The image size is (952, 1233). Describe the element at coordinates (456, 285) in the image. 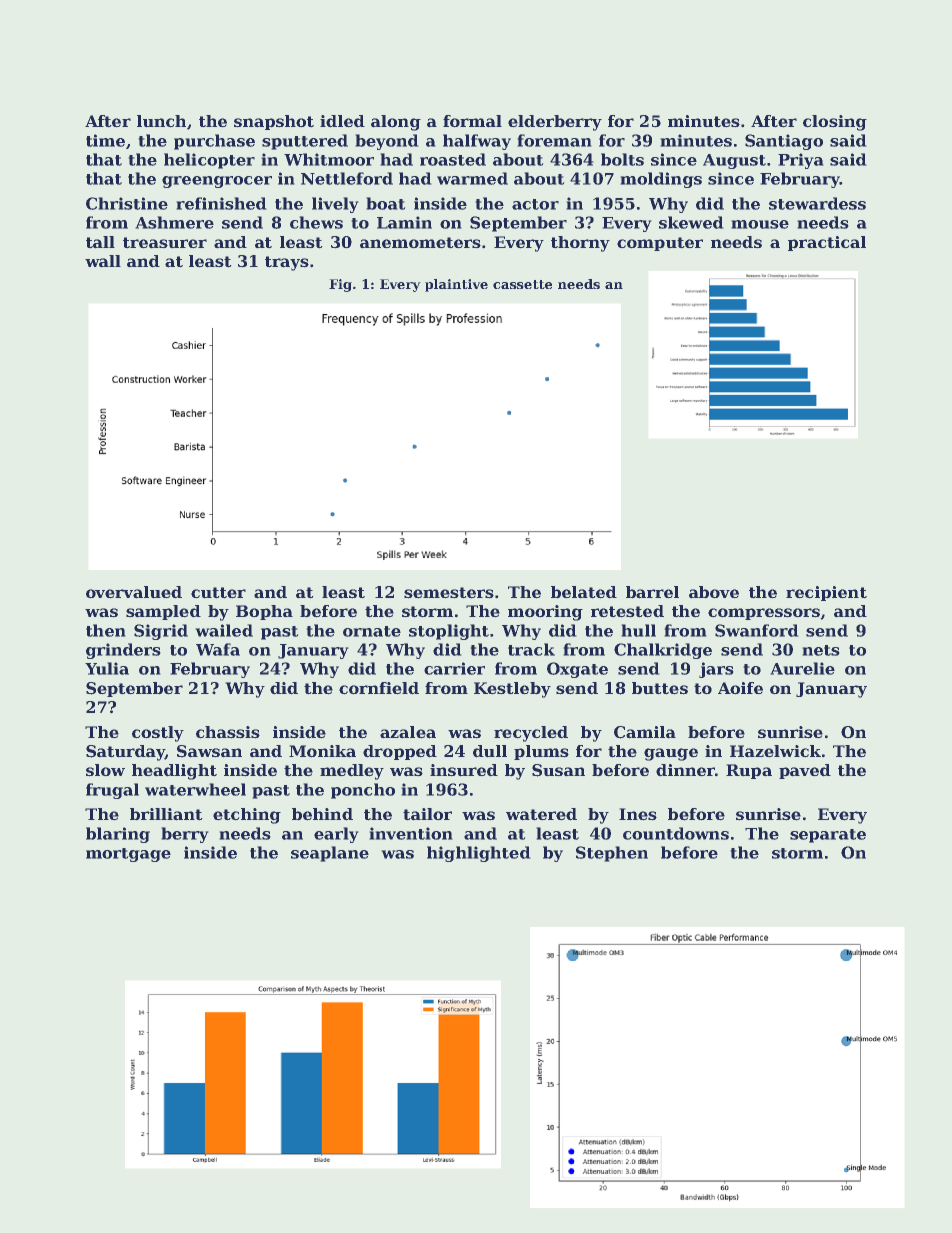

I see `plaintive` at that location.
